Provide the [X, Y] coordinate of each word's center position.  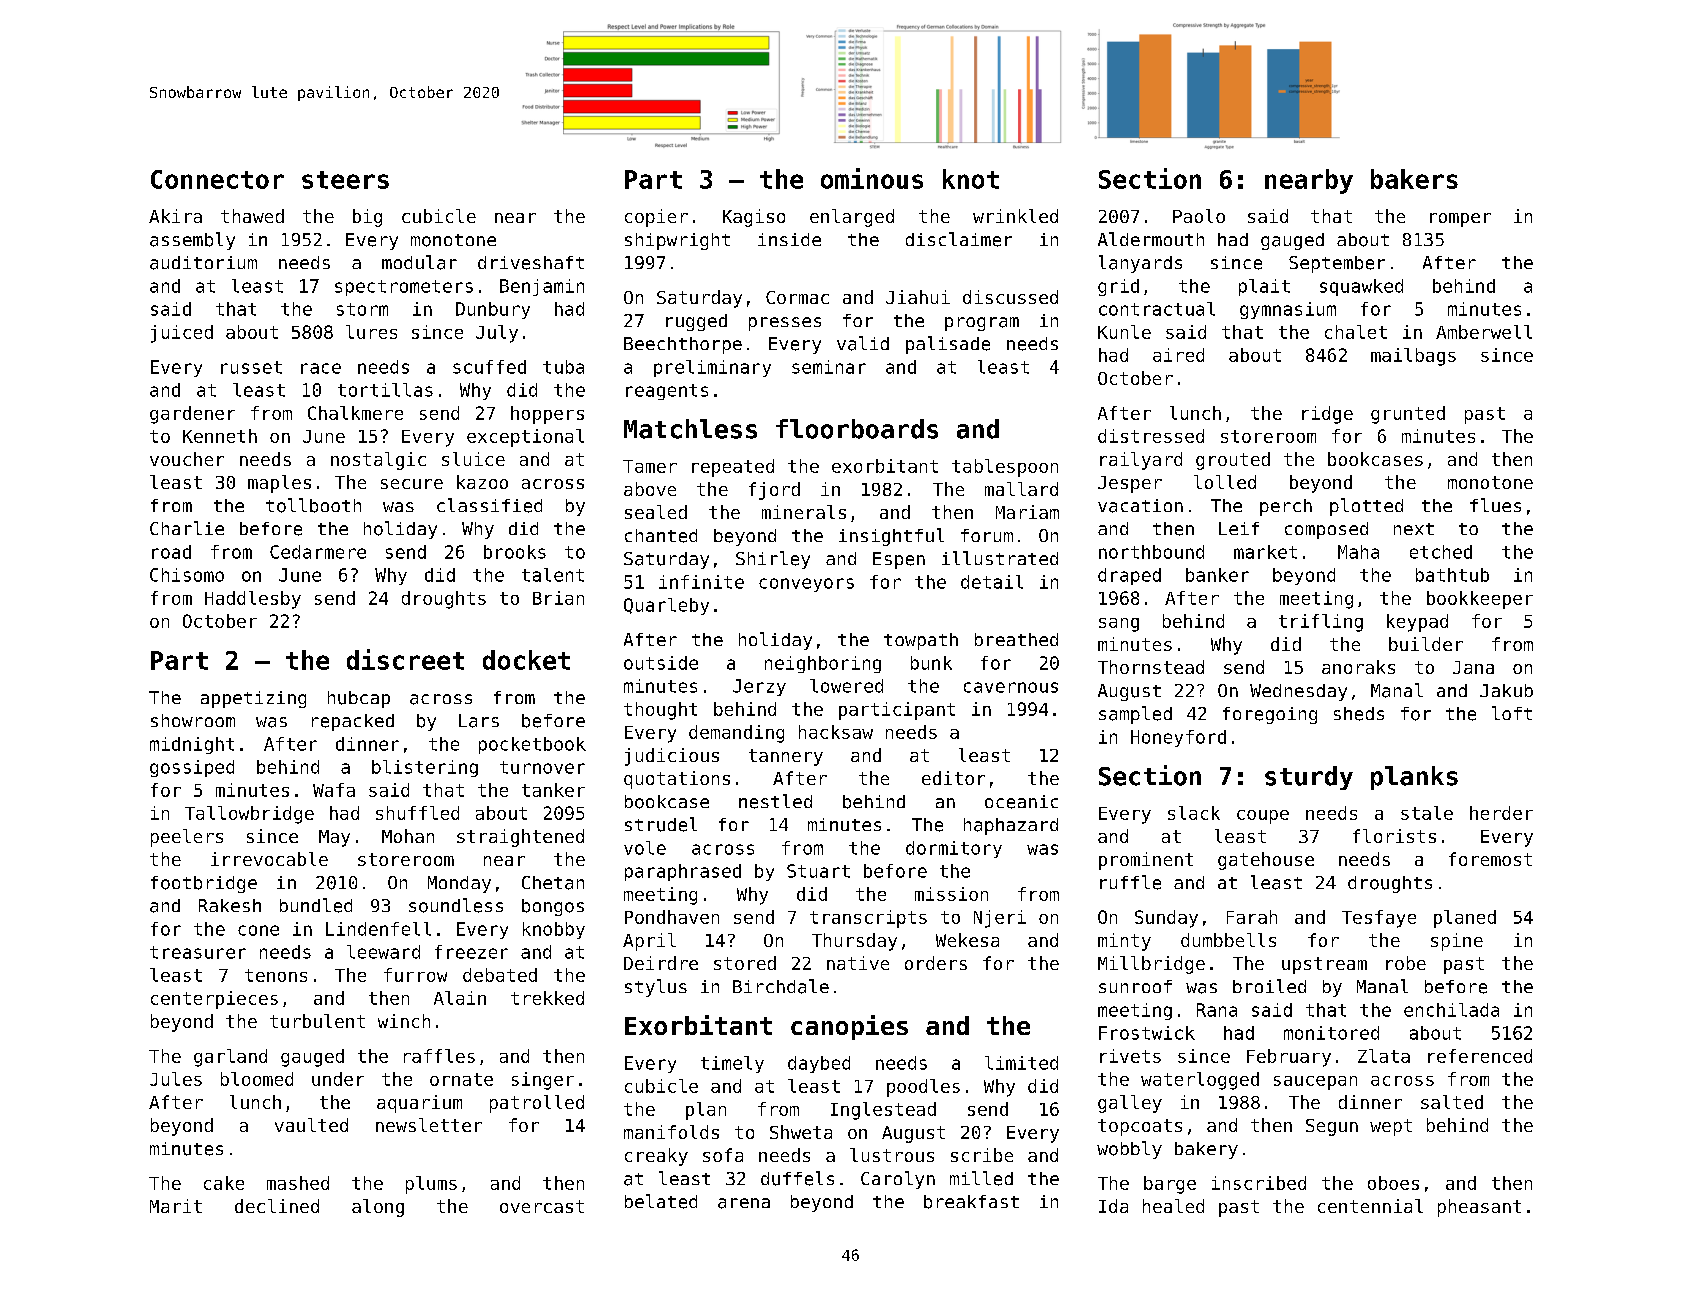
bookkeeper [1480, 600]
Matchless [690, 429]
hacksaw [836, 732]
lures [371, 332]
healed [1173, 1206]
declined [277, 1206]
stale [1427, 813]
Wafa [334, 790]
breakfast [971, 1202]
